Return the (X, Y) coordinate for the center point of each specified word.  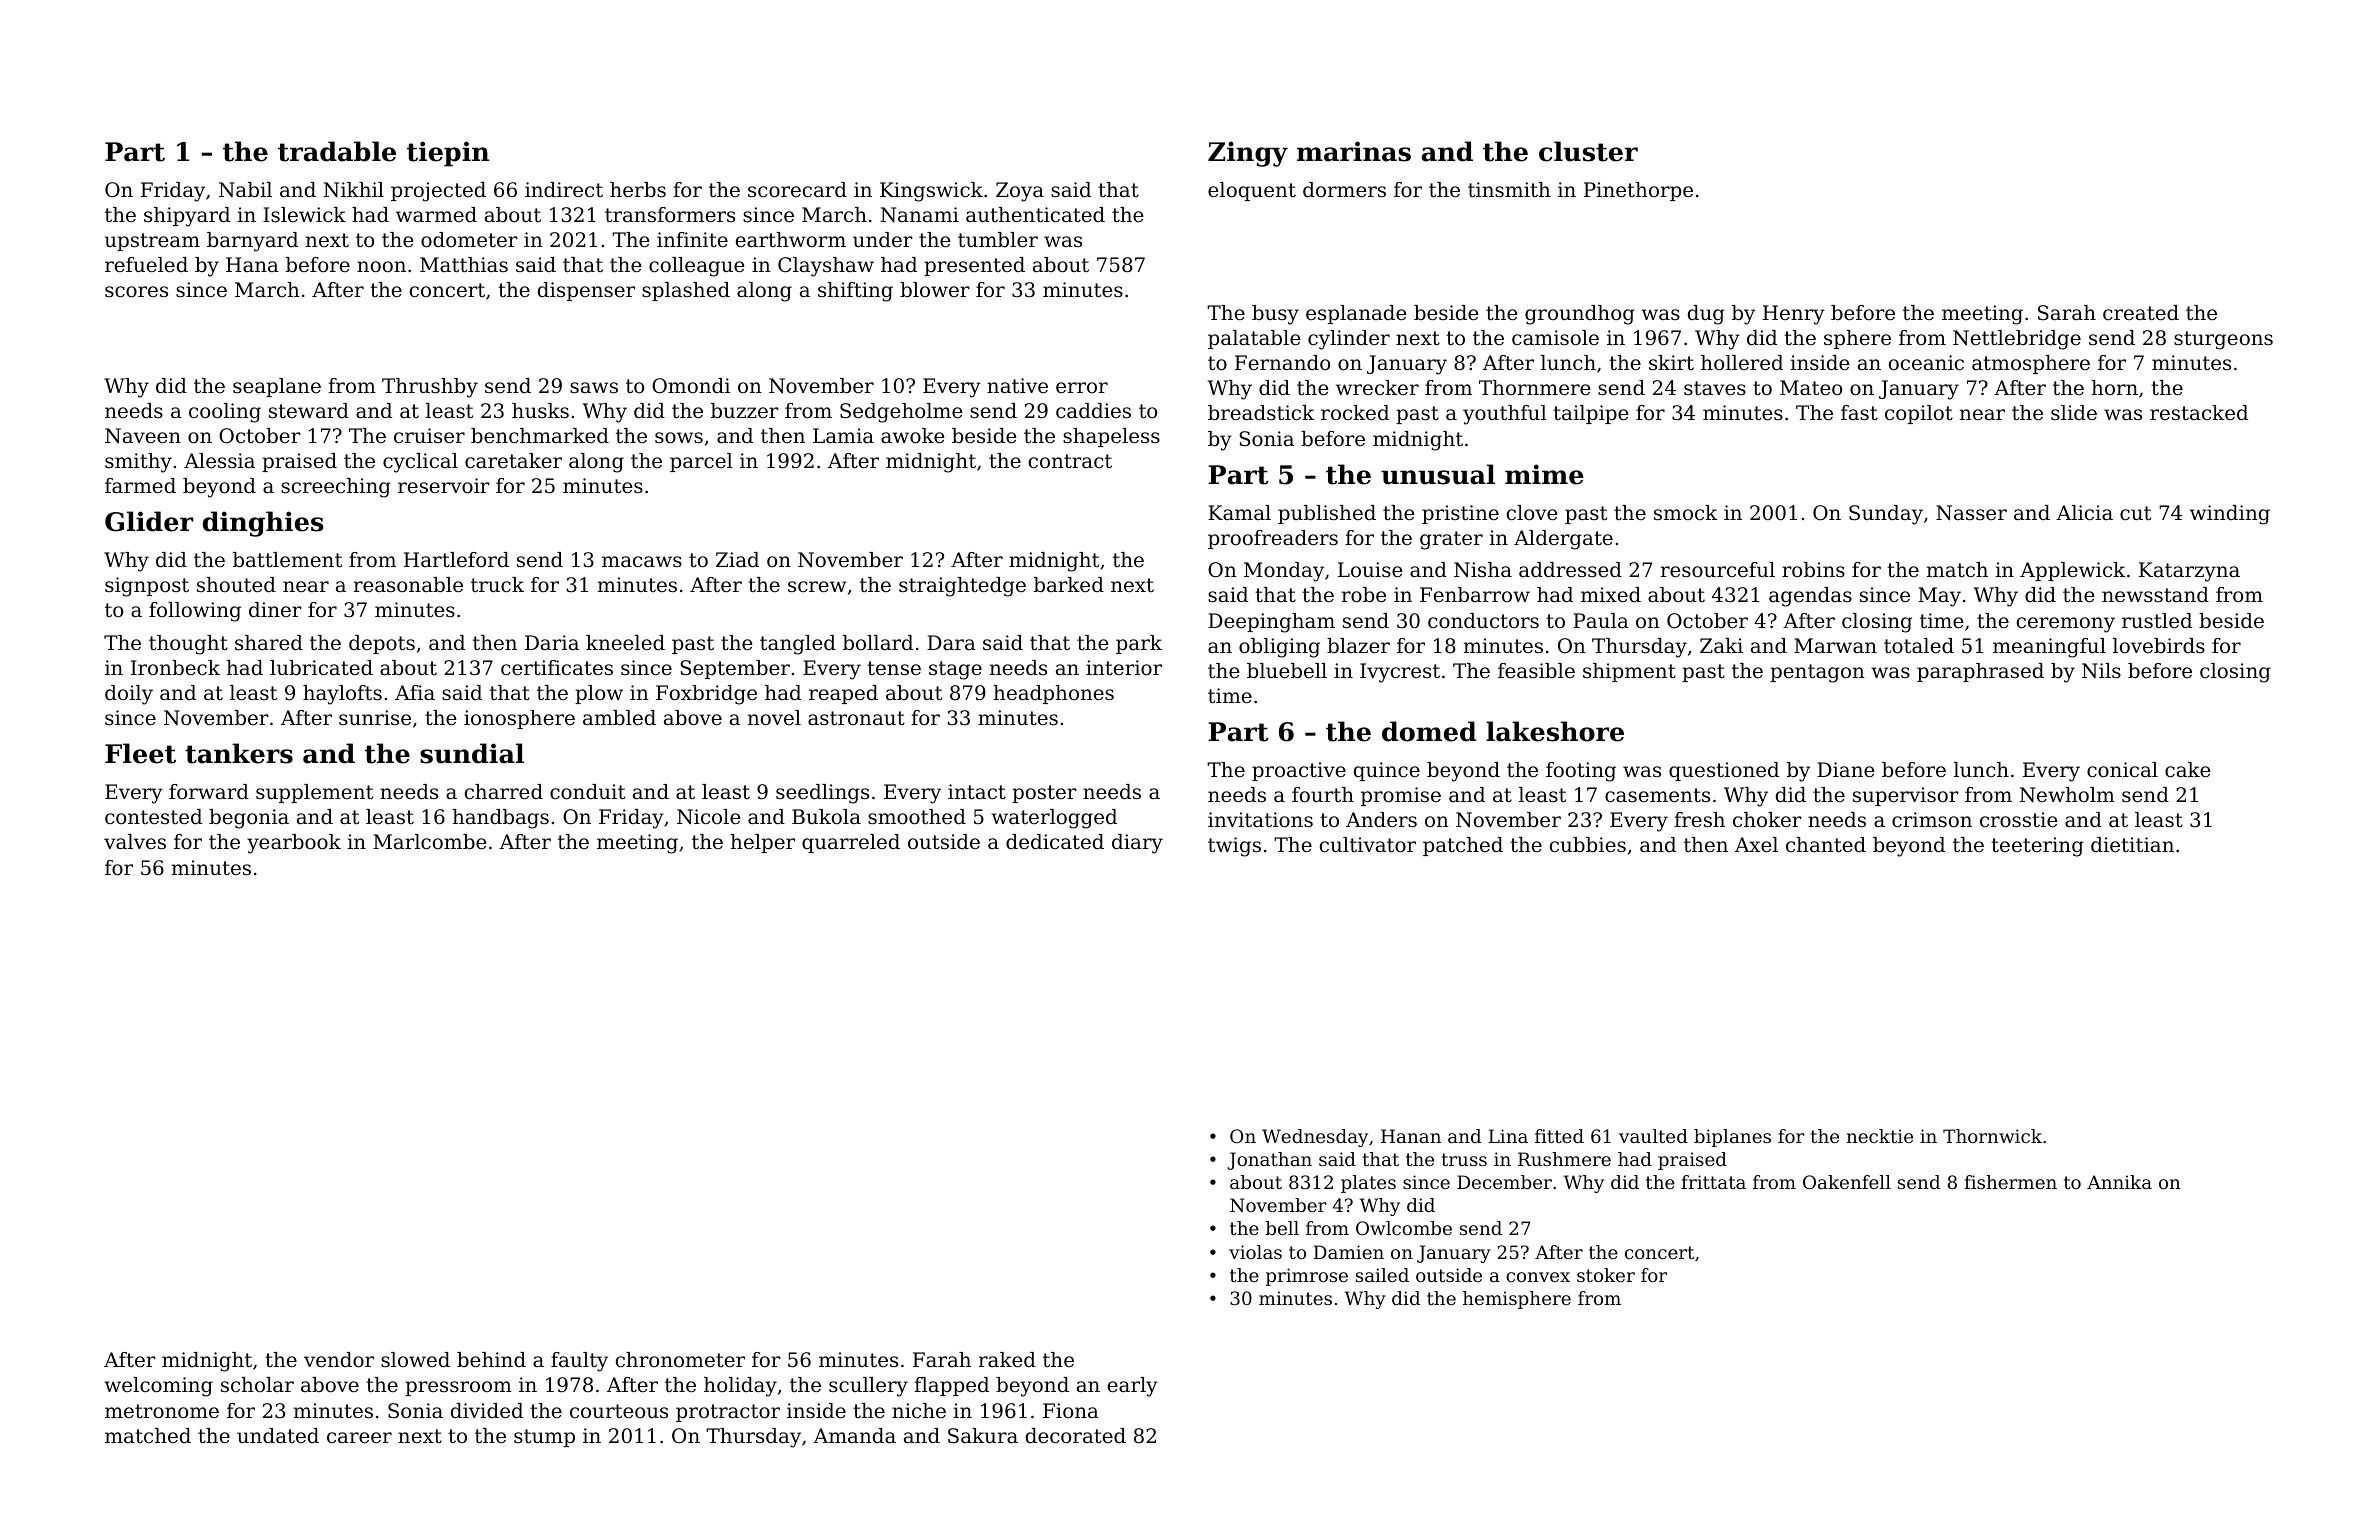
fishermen (2010, 1182)
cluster (1588, 151)
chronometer (680, 1360)
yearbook (294, 844)
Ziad (737, 560)
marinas (1354, 151)
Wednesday (1315, 1138)
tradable (337, 151)
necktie (1880, 1136)
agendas (1810, 597)
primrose (1307, 1277)
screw (817, 587)
